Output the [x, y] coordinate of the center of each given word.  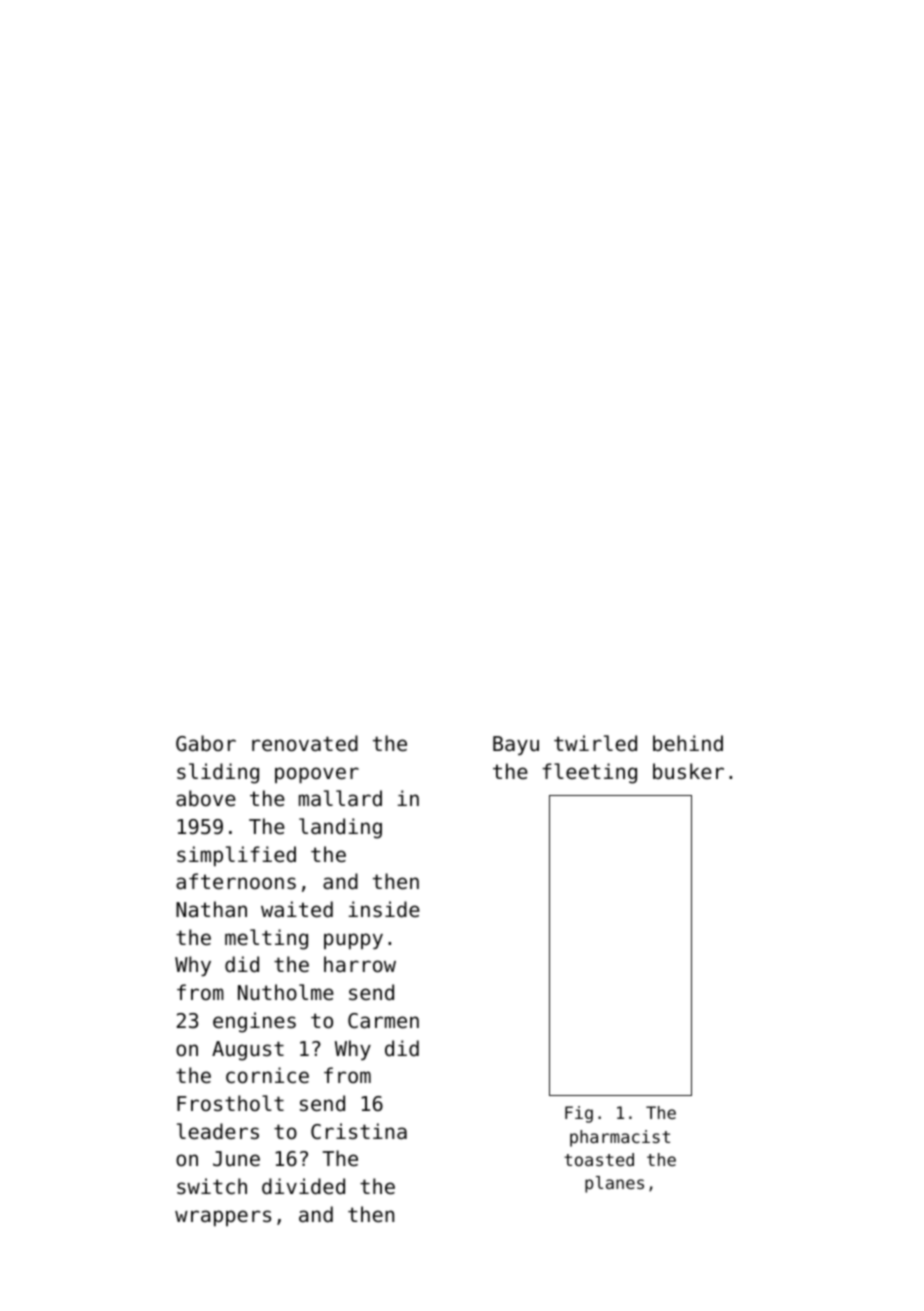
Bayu [516, 745]
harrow [360, 964]
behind [688, 743]
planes [614, 1184]
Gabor [206, 743]
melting [266, 939]
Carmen [383, 1021]
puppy [353, 941]
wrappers [223, 1218]
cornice [267, 1075]
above [206, 798]
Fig [579, 1114]
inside [384, 909]
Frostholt [230, 1103]
